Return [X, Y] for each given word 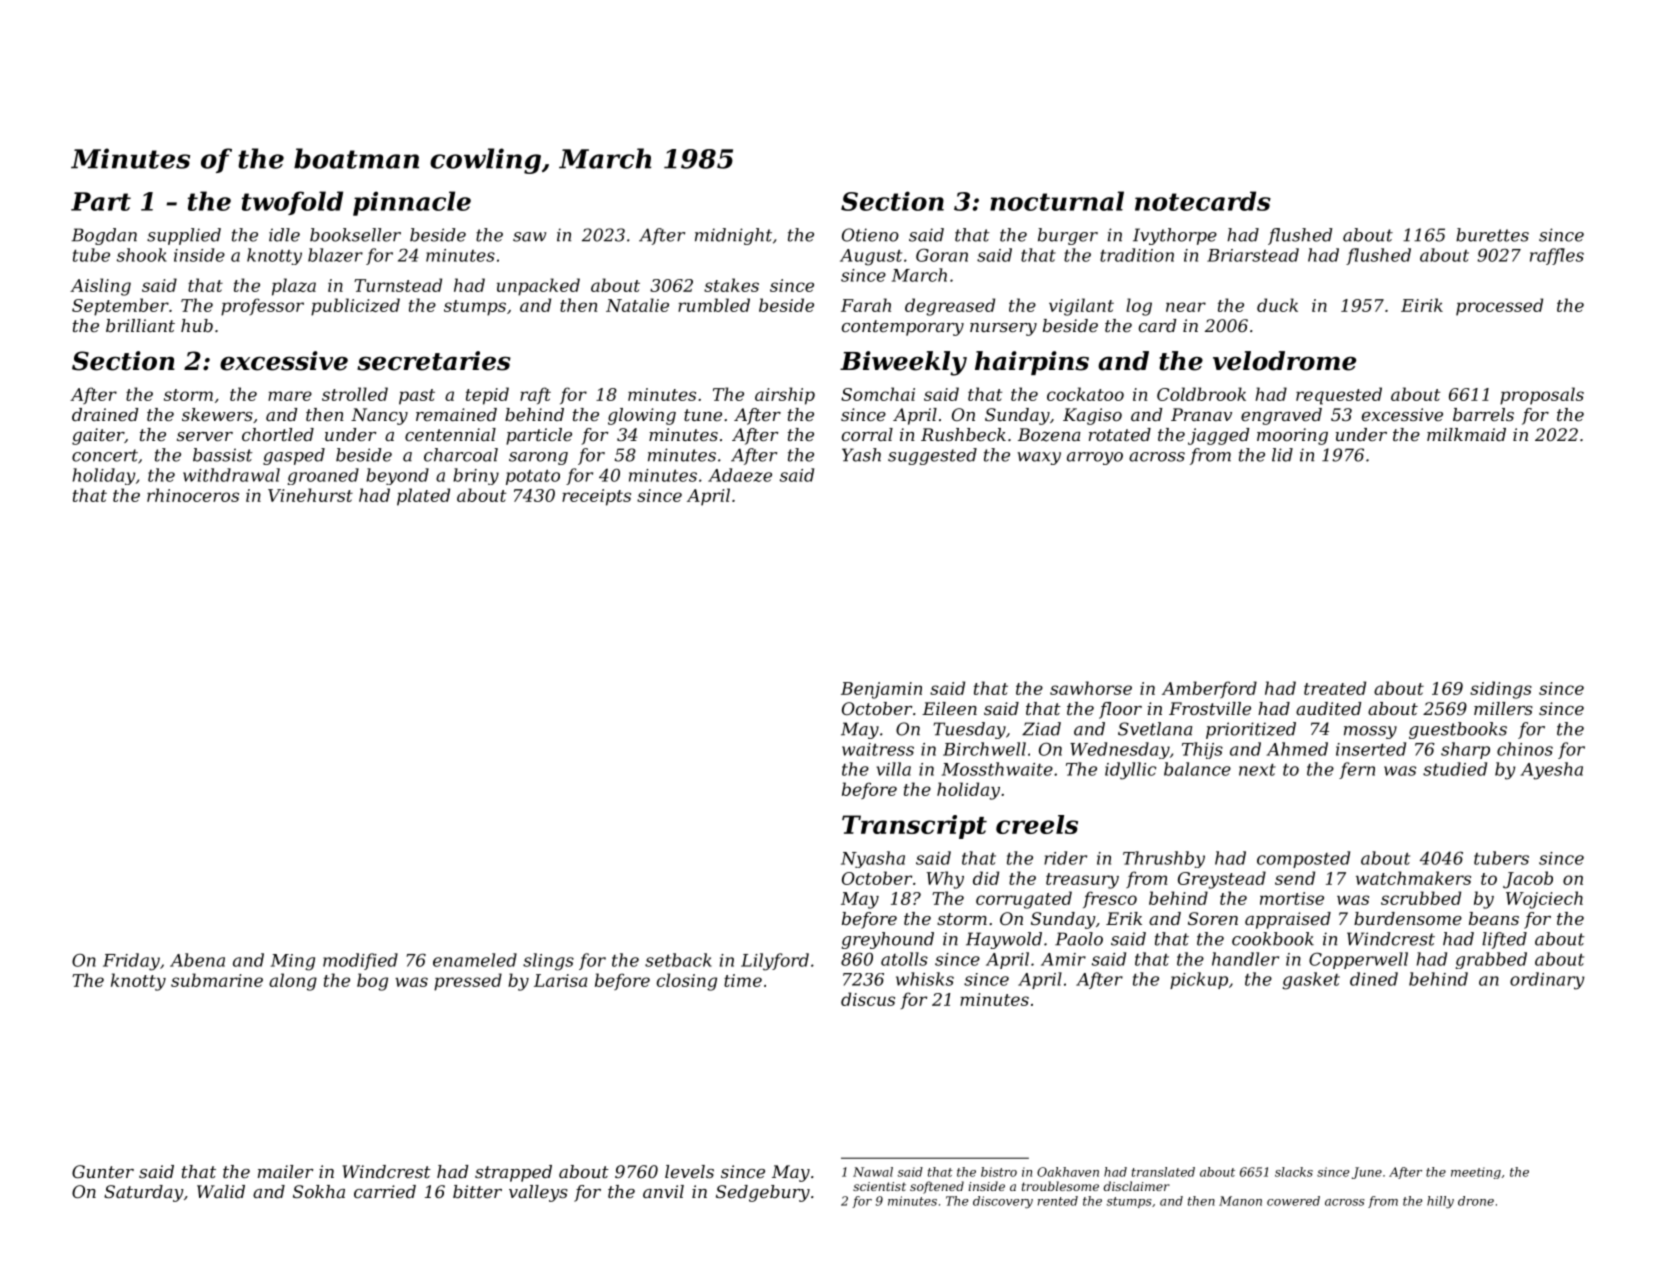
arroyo [1095, 458]
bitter [477, 1191]
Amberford [1209, 689]
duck [1277, 305]
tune [703, 415]
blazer [335, 255]
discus [868, 999]
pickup [1199, 980]
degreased [950, 307]
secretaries [434, 361]
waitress [878, 749]
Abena [197, 960]
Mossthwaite [997, 769]
